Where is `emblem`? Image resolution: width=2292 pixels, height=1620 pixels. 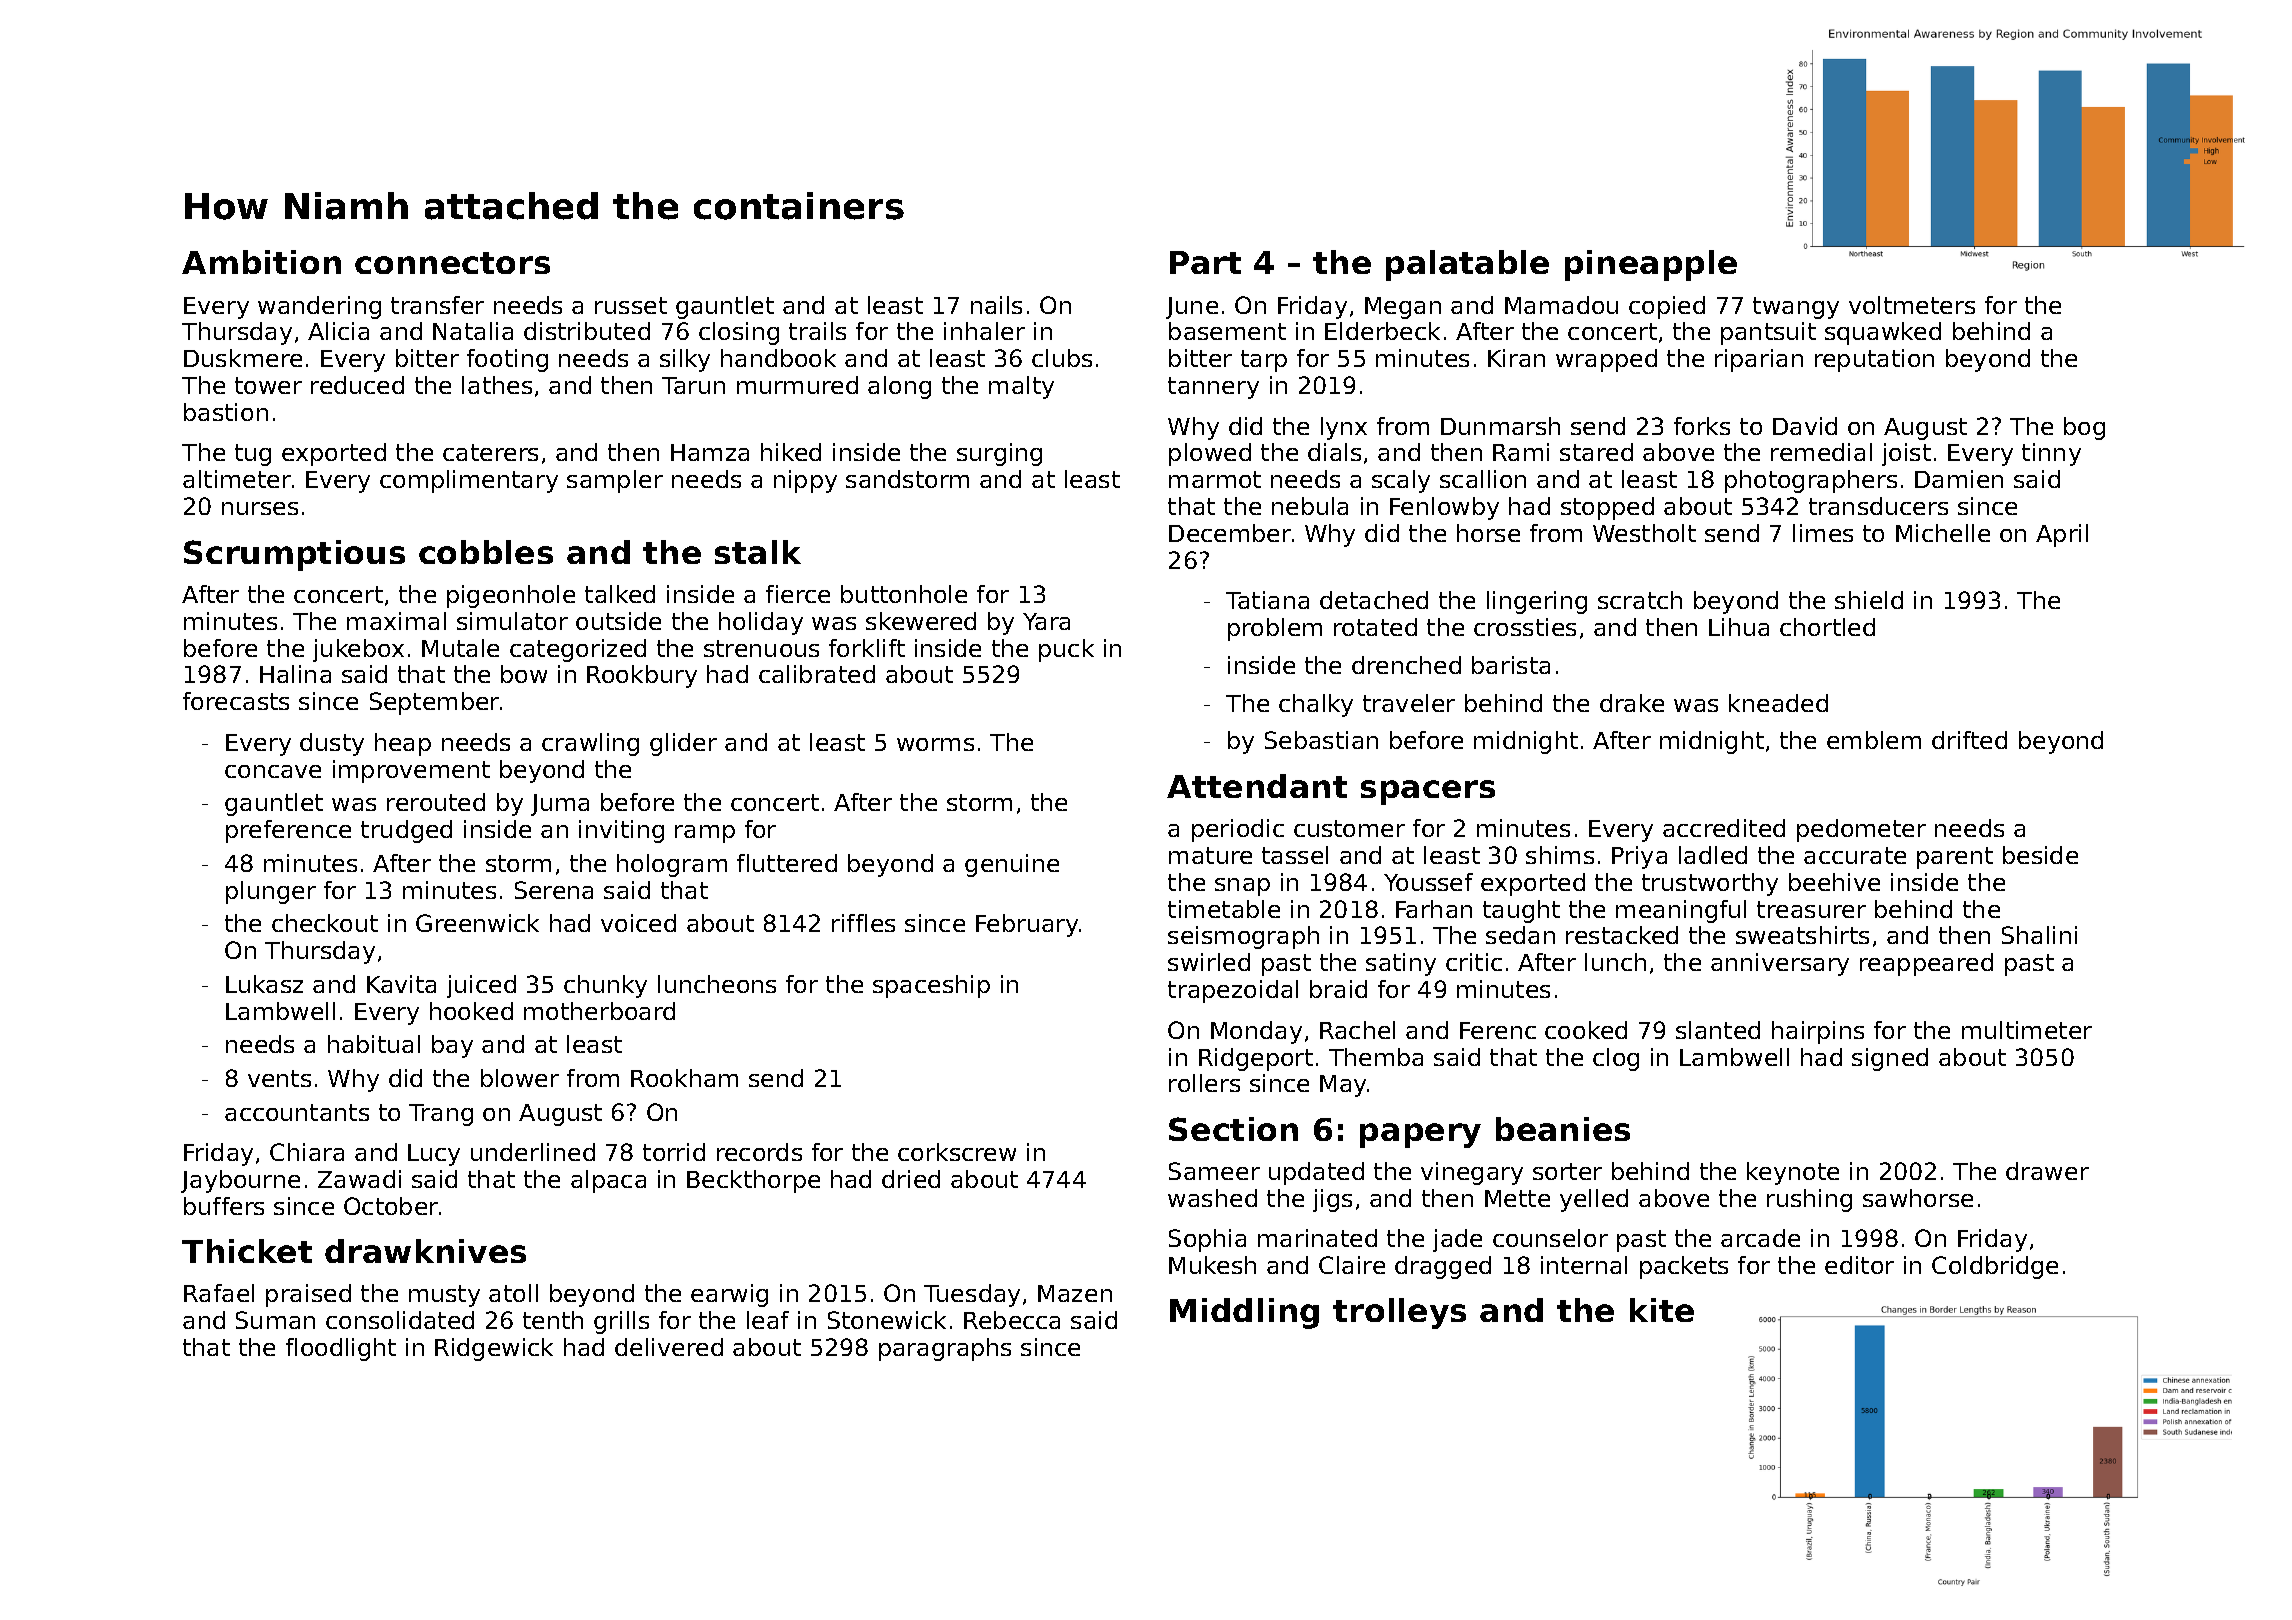 emblem is located at coordinates (1874, 740).
